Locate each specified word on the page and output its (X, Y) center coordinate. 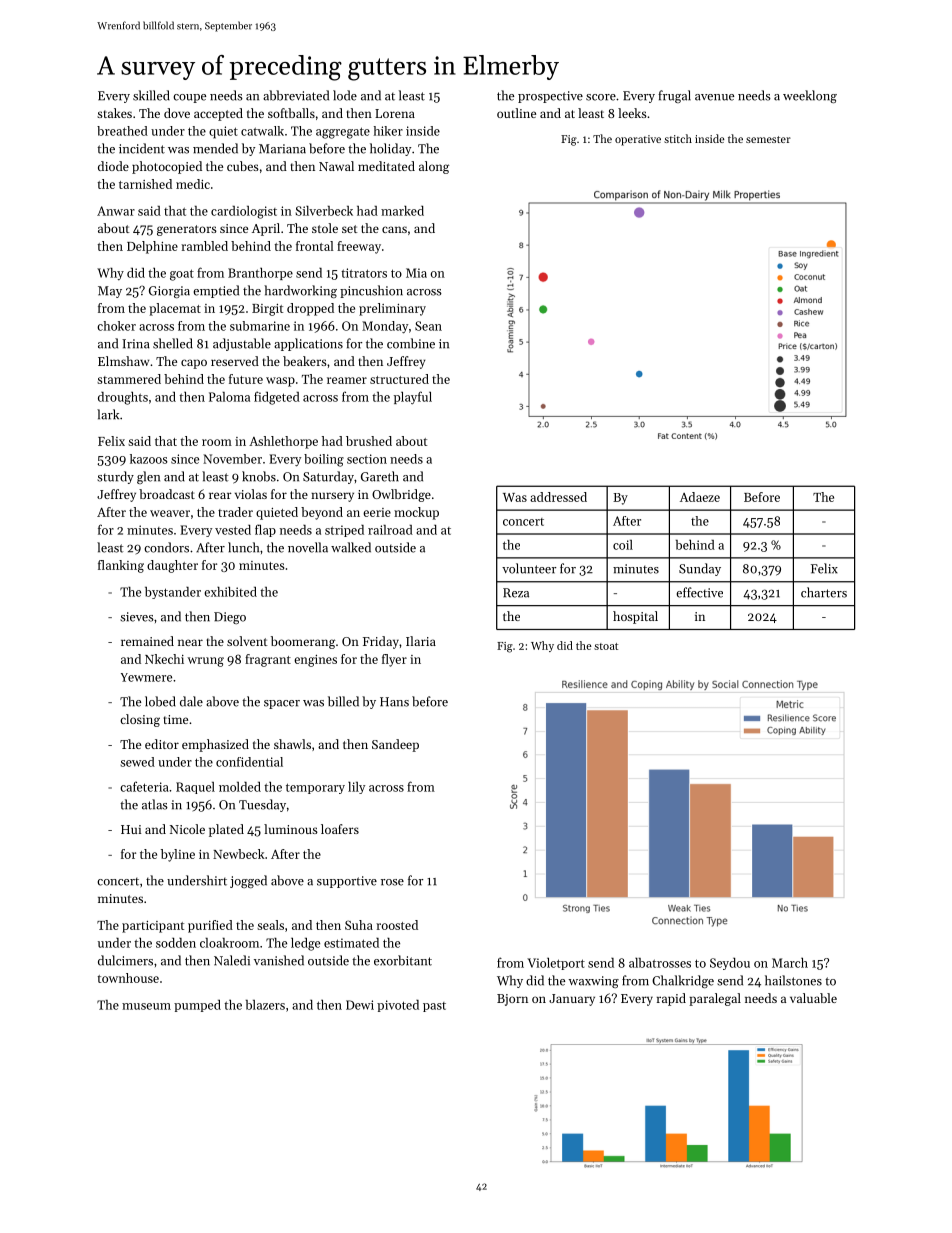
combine (411, 343)
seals (270, 925)
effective (699, 592)
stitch (678, 138)
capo (194, 364)
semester (768, 139)
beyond (322, 513)
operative (638, 140)
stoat (606, 646)
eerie (377, 512)
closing (140, 720)
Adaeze (700, 497)
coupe (189, 98)
